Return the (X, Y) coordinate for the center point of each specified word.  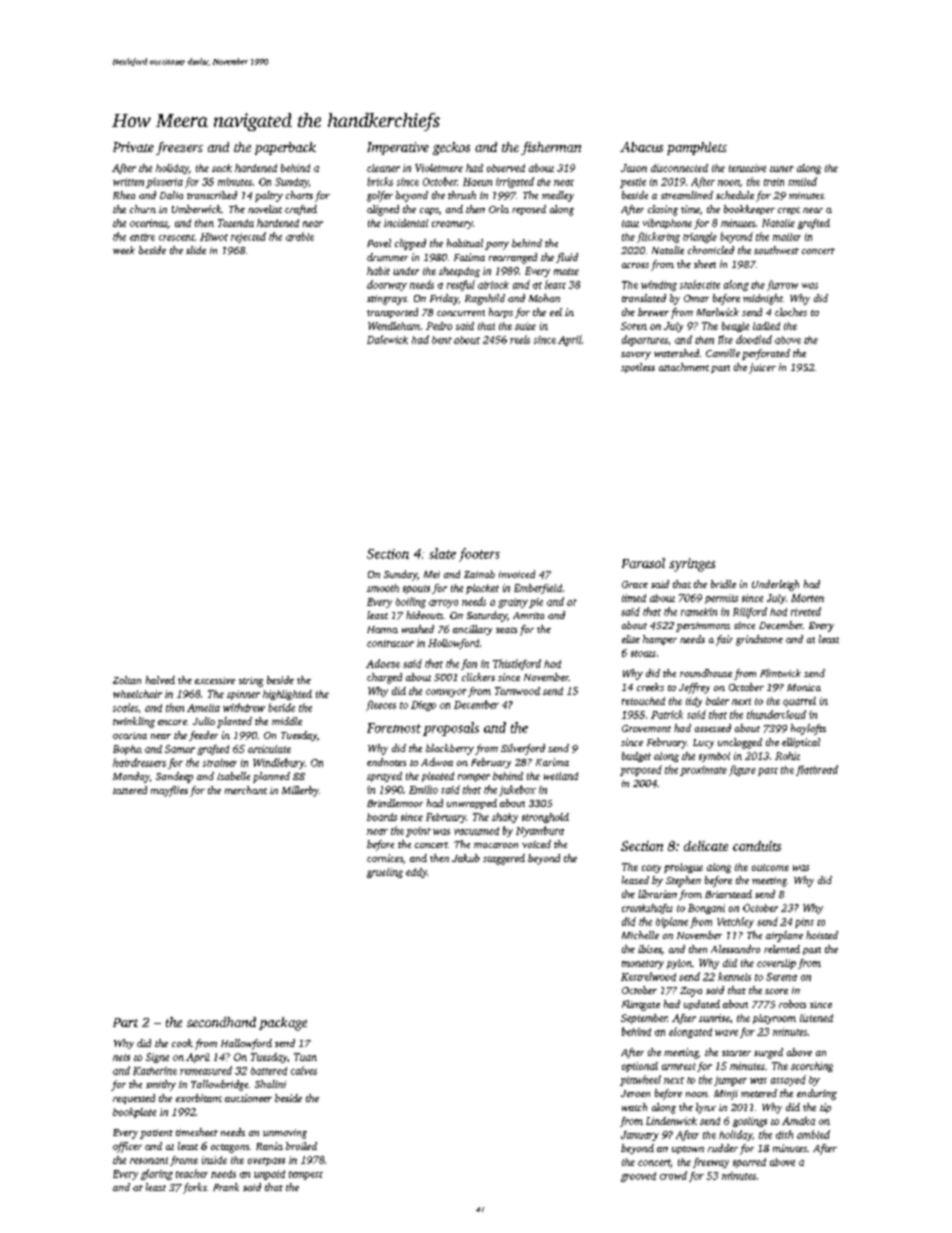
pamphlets (697, 148)
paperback (285, 148)
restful (461, 285)
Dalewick (387, 339)
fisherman (551, 148)
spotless (638, 368)
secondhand (221, 1022)
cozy (651, 869)
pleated (438, 777)
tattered (130, 790)
